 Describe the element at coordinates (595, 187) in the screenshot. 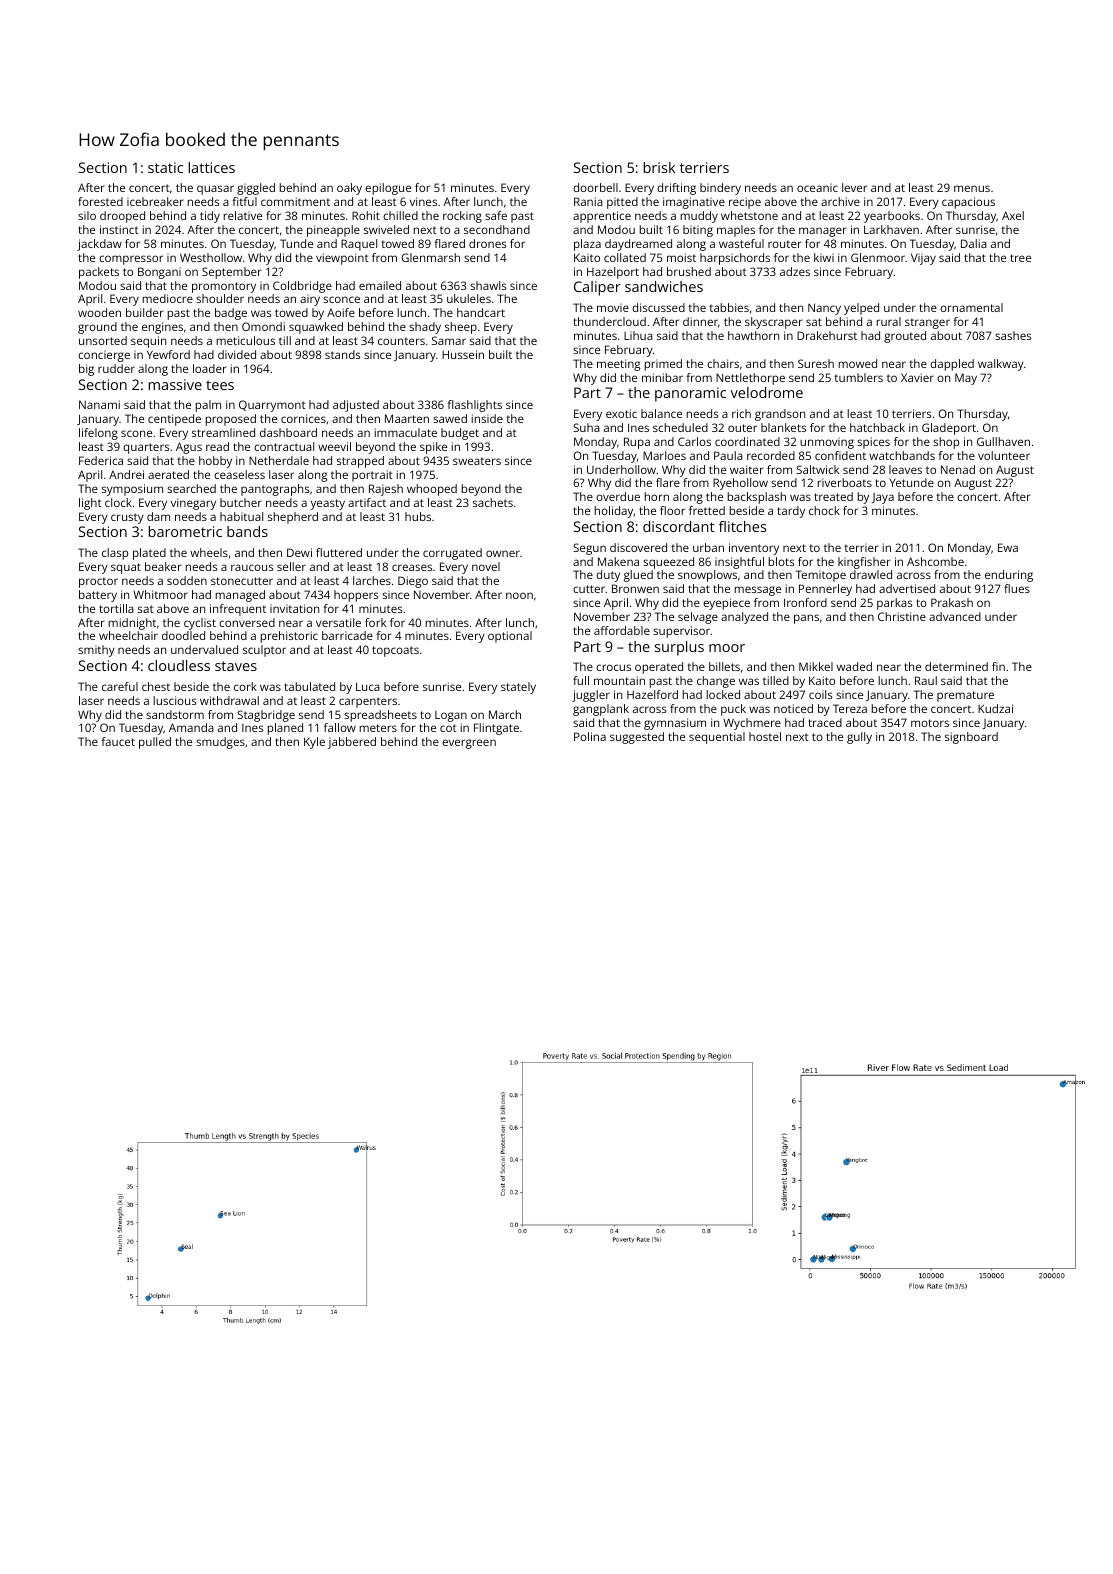

I see `doorbell` at that location.
